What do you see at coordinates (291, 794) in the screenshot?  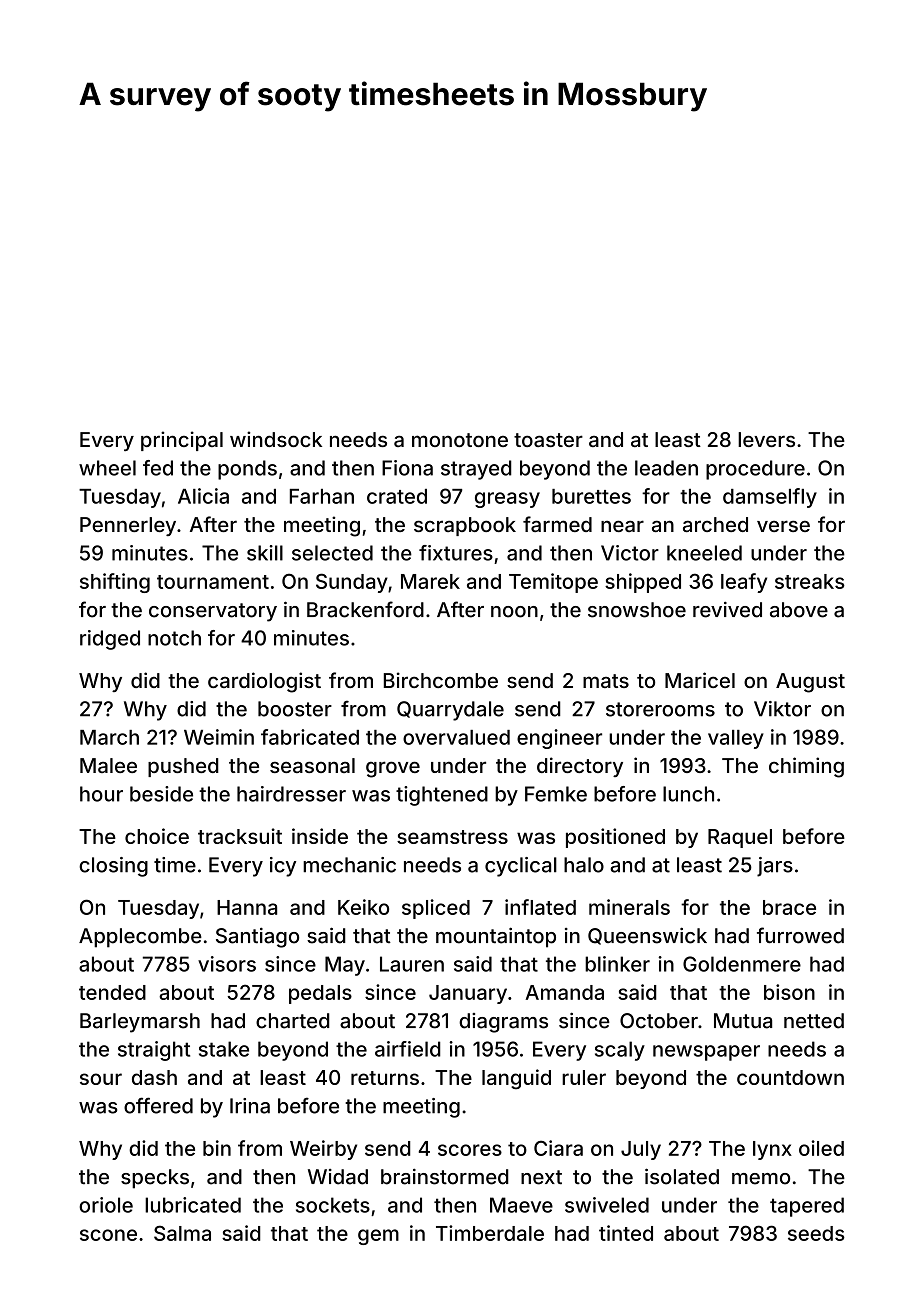 I see `hairdresser` at bounding box center [291, 794].
